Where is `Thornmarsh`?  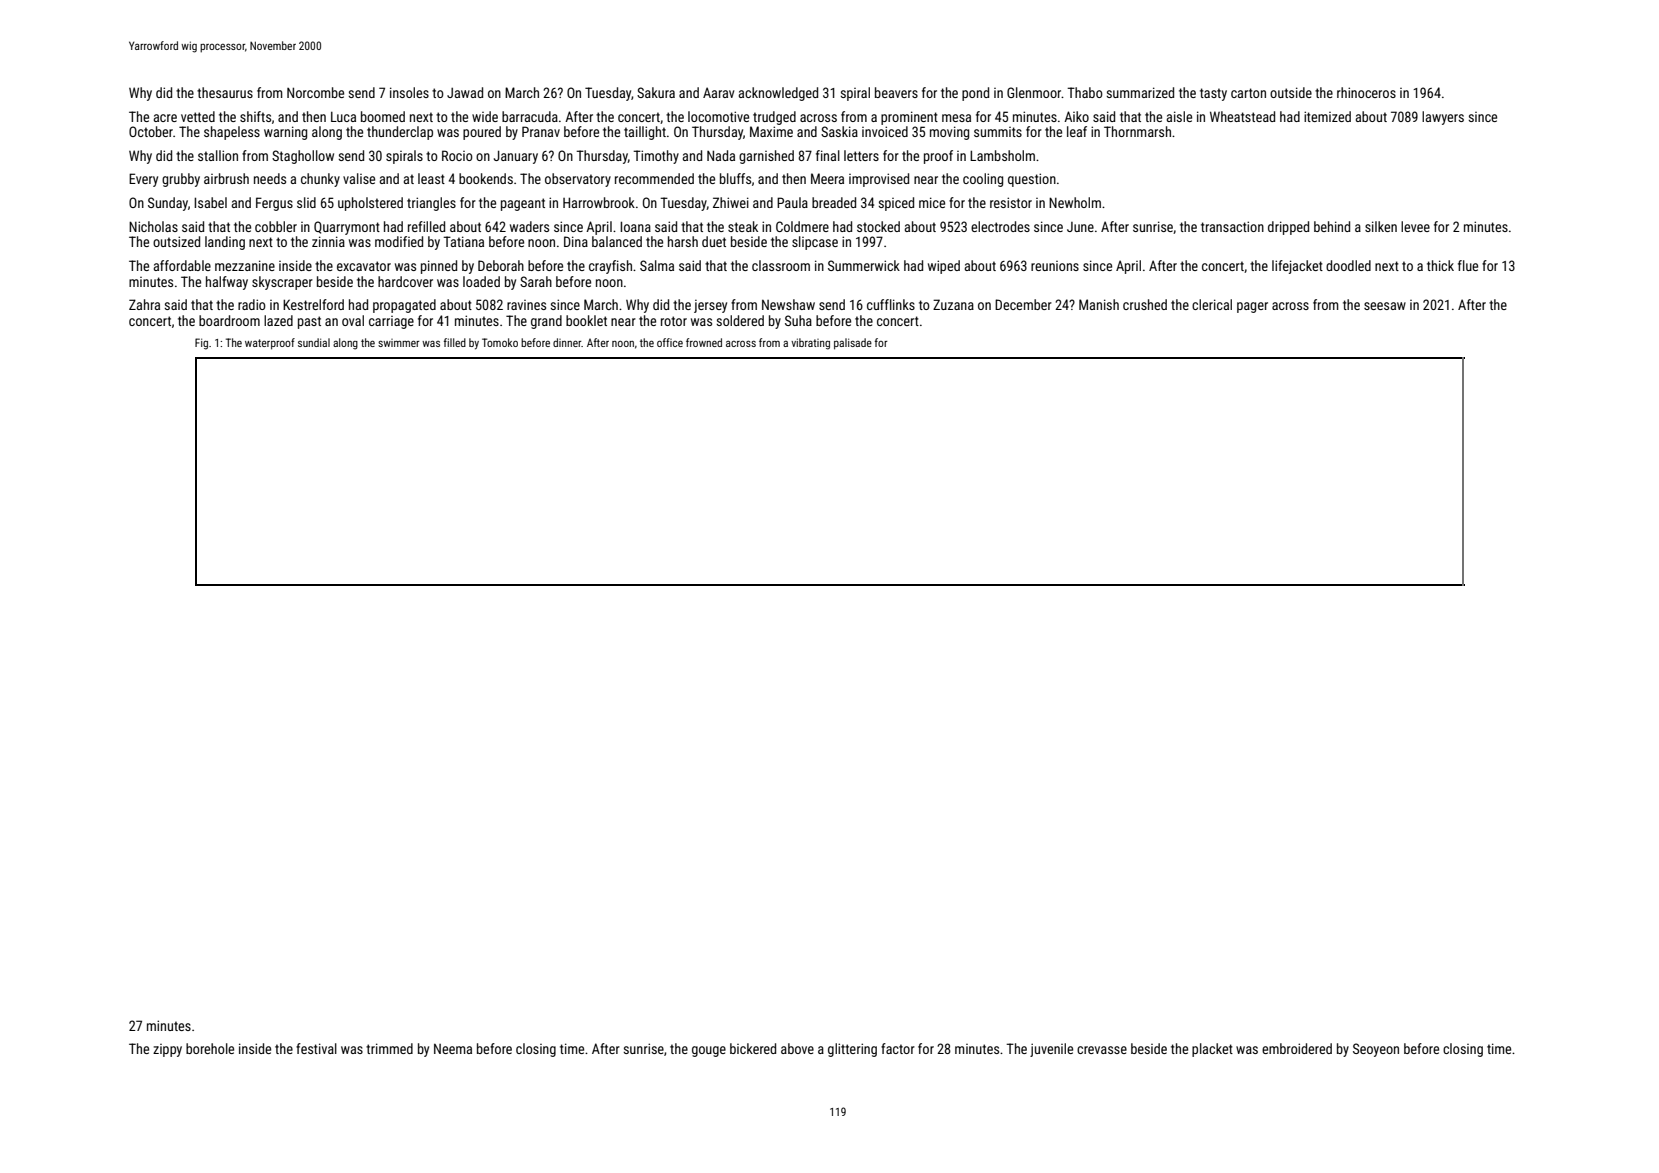 Thornmarsh is located at coordinates (1137, 131).
